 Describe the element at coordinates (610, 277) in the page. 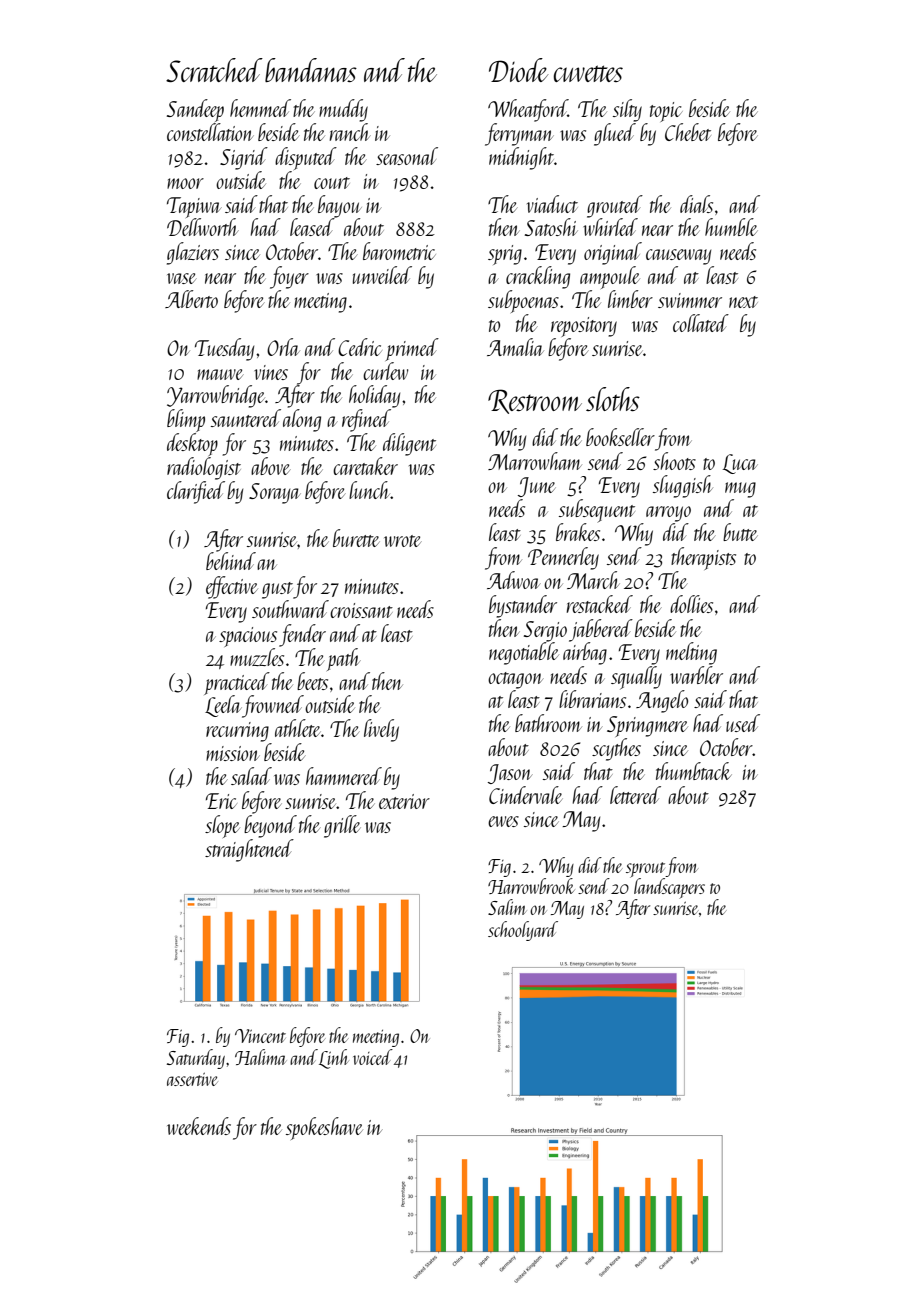

I see `ampoule` at that location.
